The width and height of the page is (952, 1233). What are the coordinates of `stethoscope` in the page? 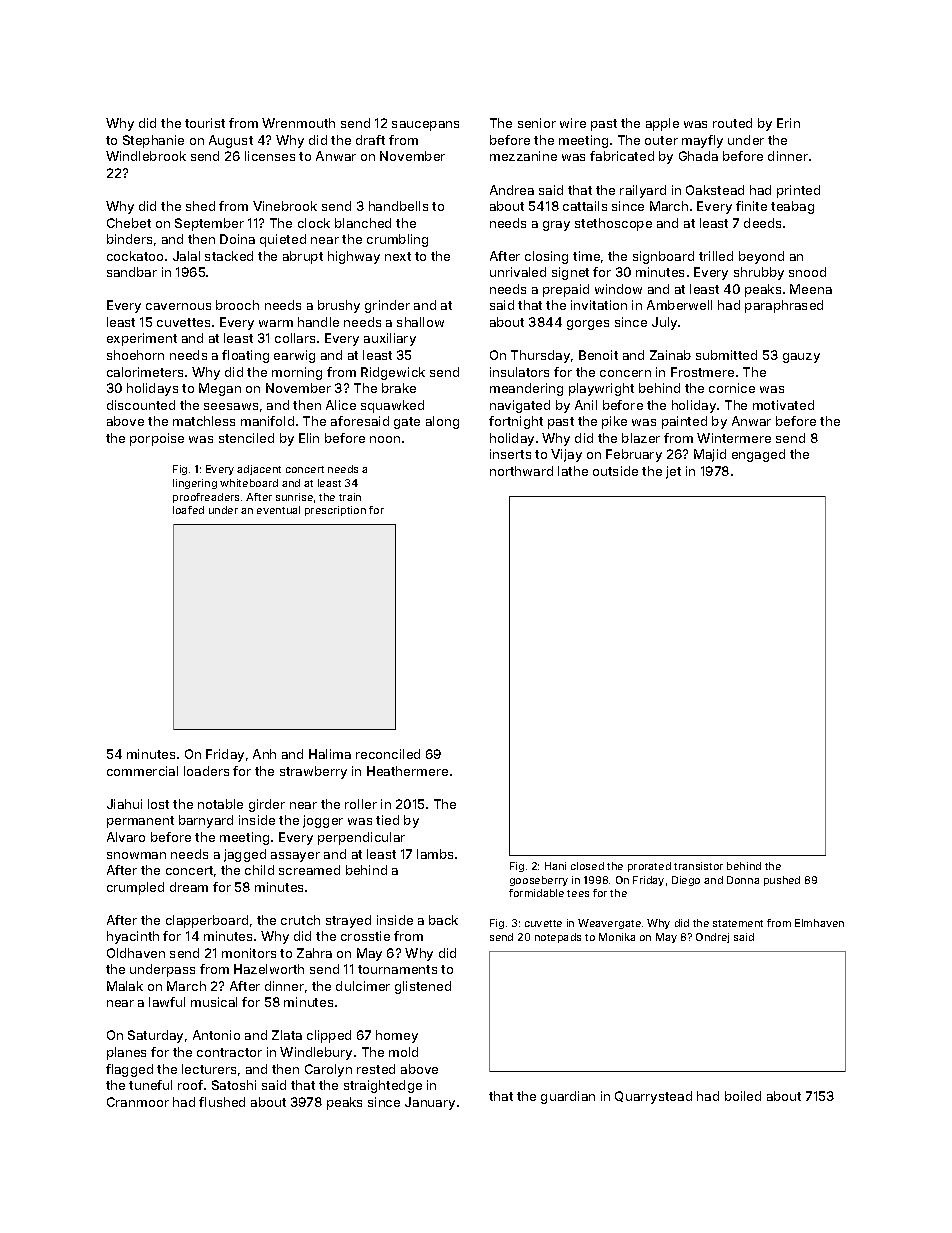 It's located at (613, 224).
